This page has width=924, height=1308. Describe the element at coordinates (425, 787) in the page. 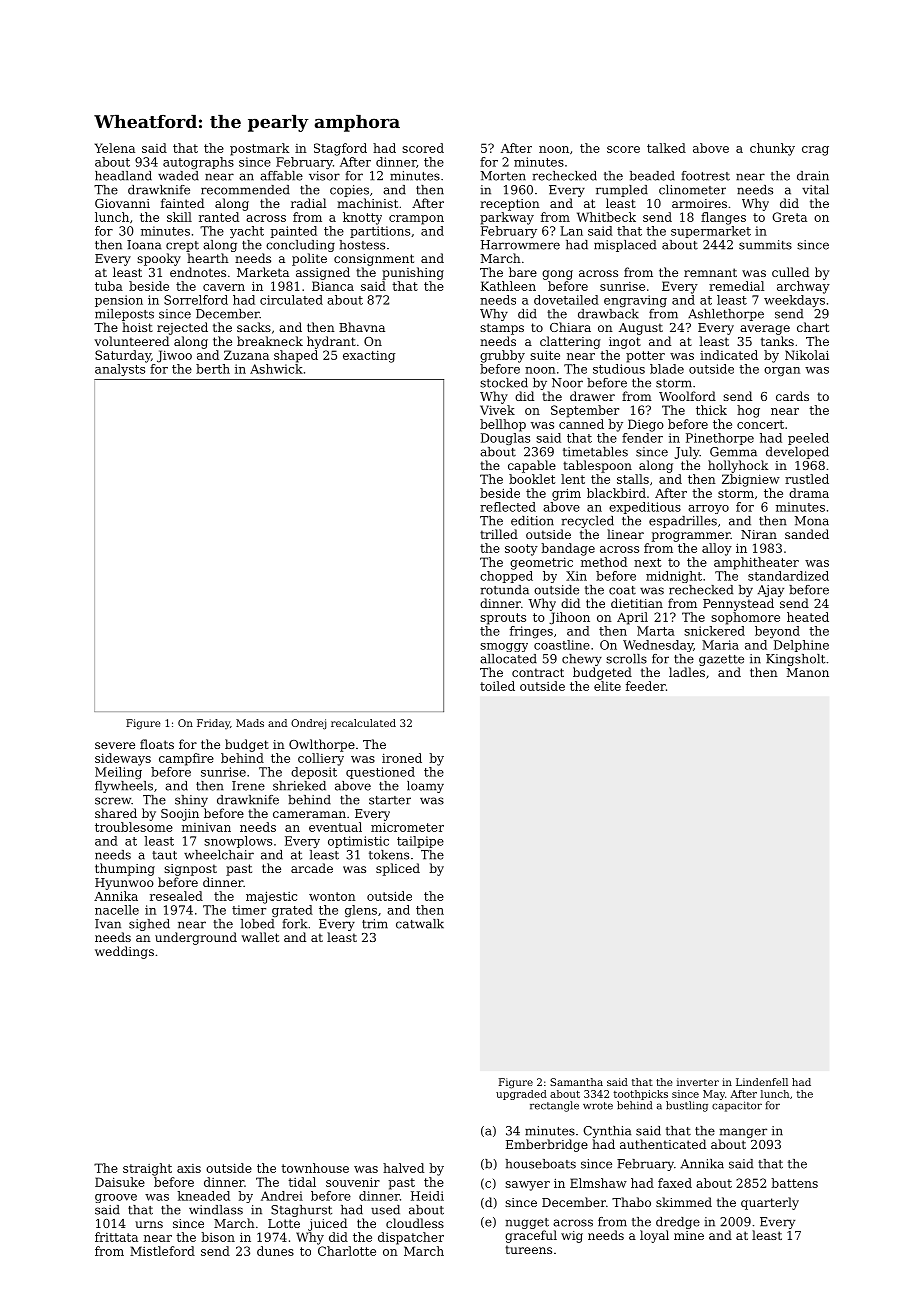

I see `loamy` at that location.
